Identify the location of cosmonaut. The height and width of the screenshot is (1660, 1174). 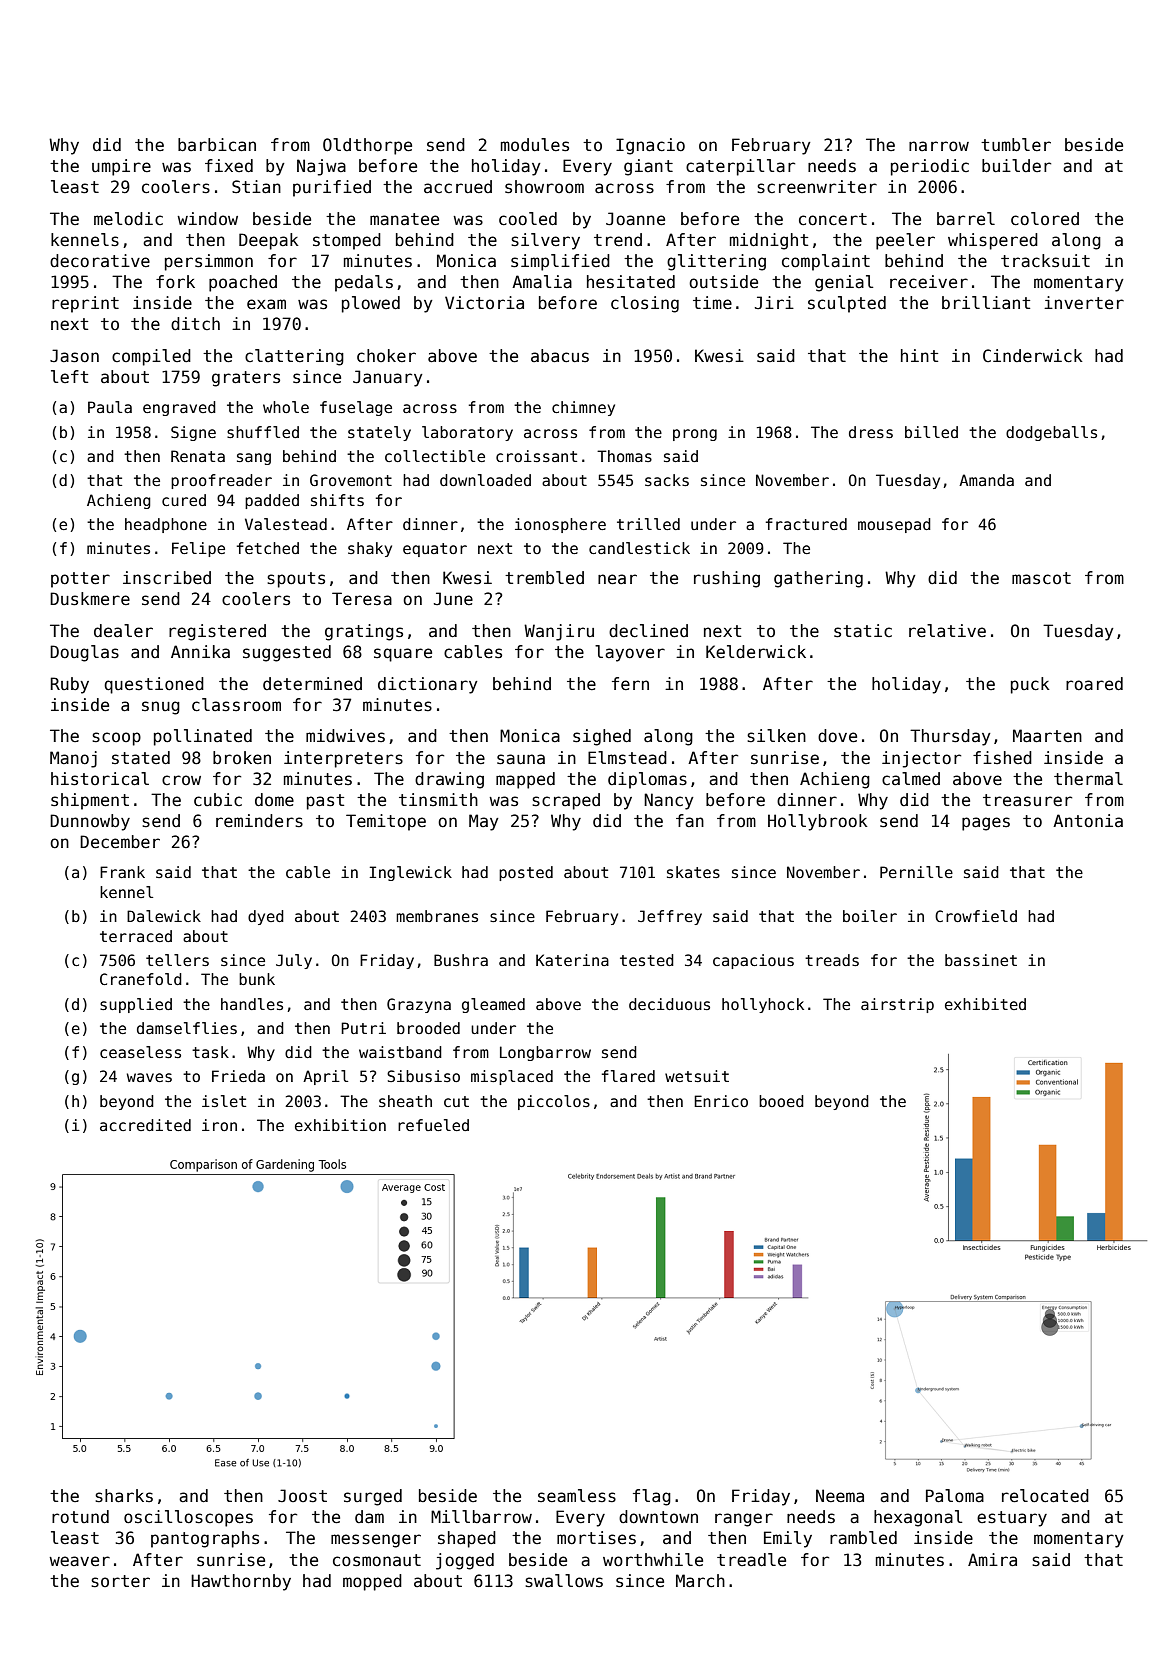
(377, 1560).
